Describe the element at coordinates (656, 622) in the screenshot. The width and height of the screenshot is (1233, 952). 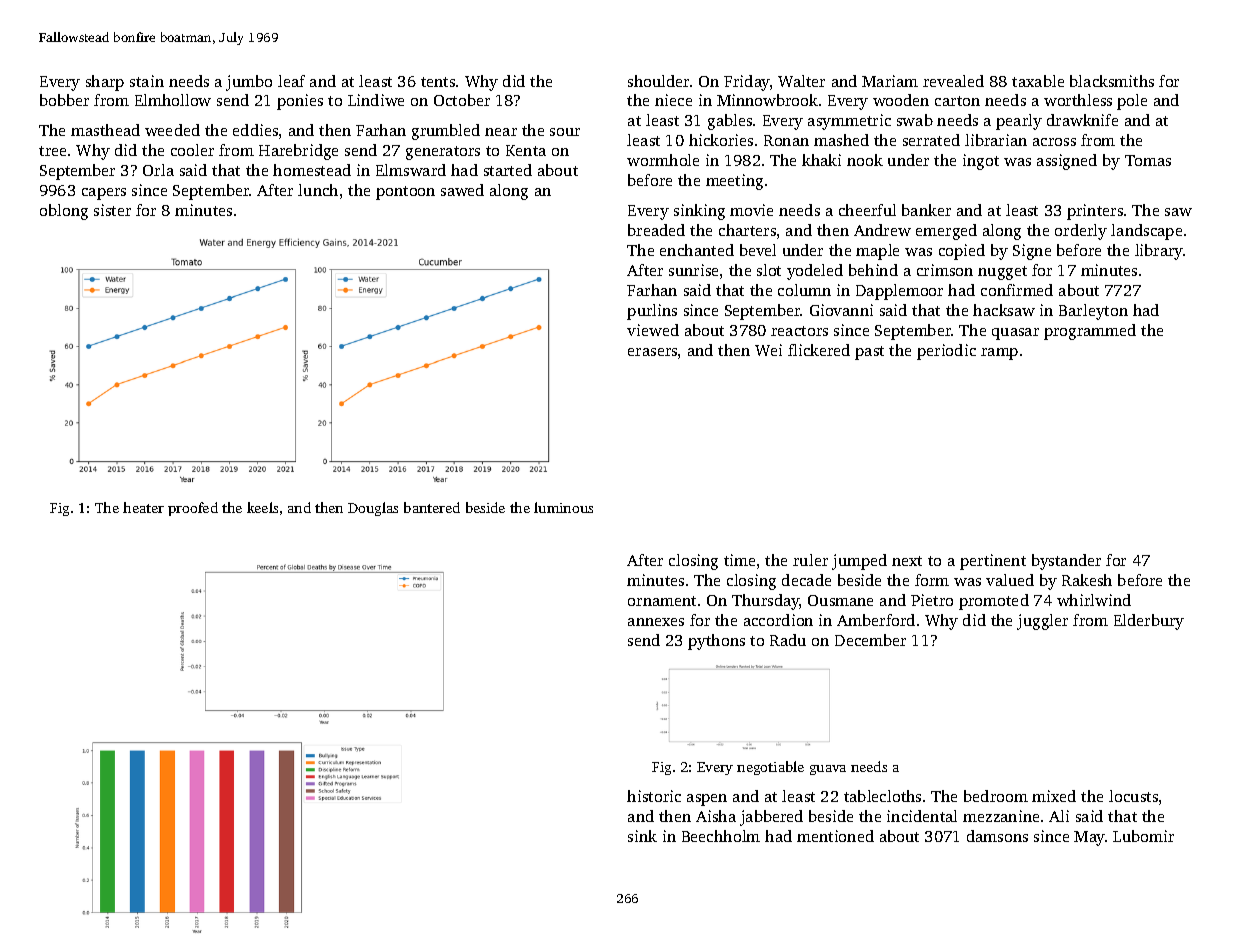
I see `annexes` at that location.
